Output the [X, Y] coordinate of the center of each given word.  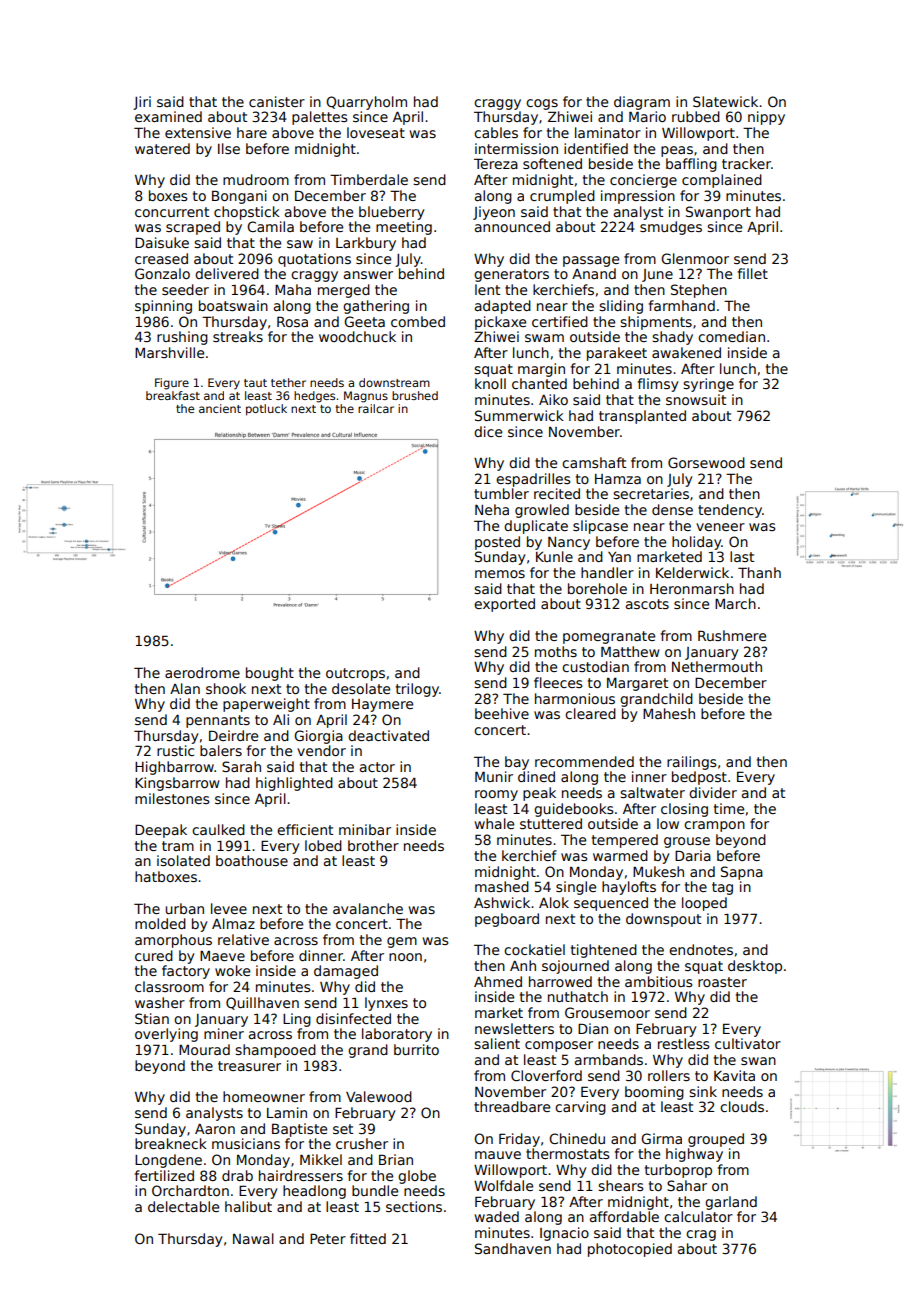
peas [677, 151]
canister [277, 101]
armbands [609, 1059]
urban [185, 908]
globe [417, 1177]
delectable [183, 1206]
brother [373, 845]
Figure [172, 384]
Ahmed [498, 981]
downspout [663, 920]
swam [544, 338]
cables [496, 132]
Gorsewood [706, 462]
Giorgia [318, 737]
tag [722, 888]
